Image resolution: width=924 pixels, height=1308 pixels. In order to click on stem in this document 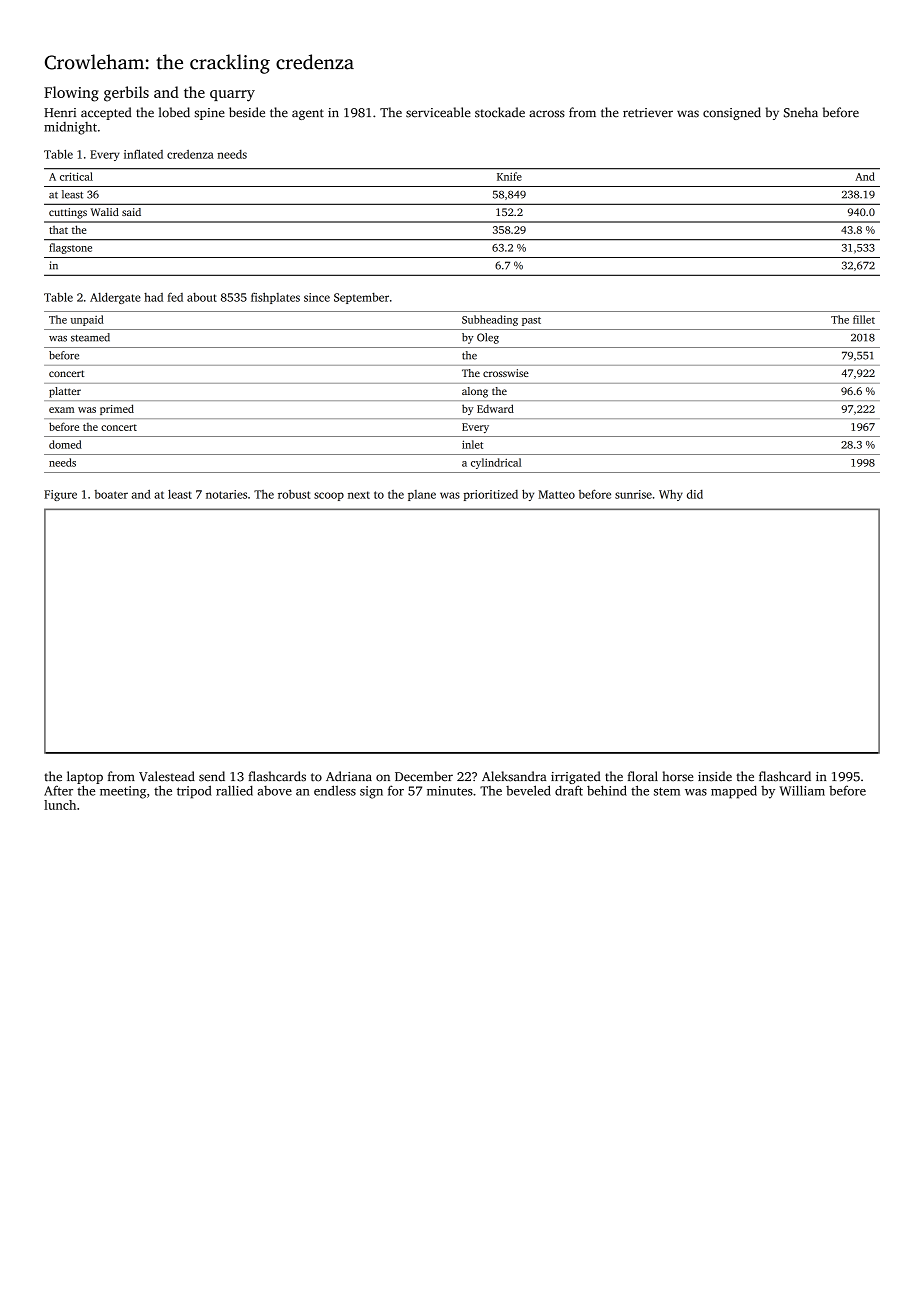, I will do `click(667, 791)`.
